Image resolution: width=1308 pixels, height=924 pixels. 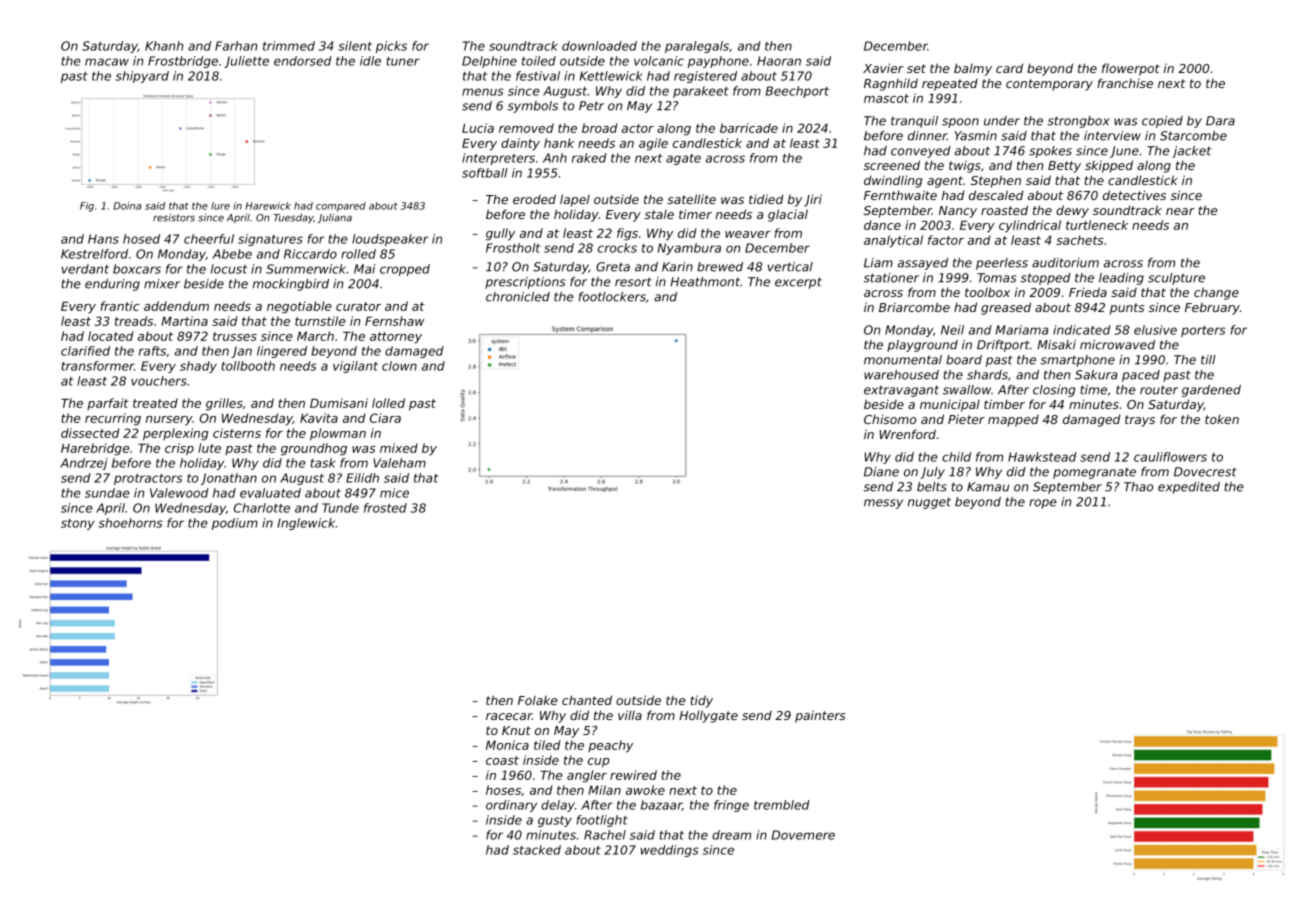 I want to click on Inglewick, so click(x=306, y=524).
